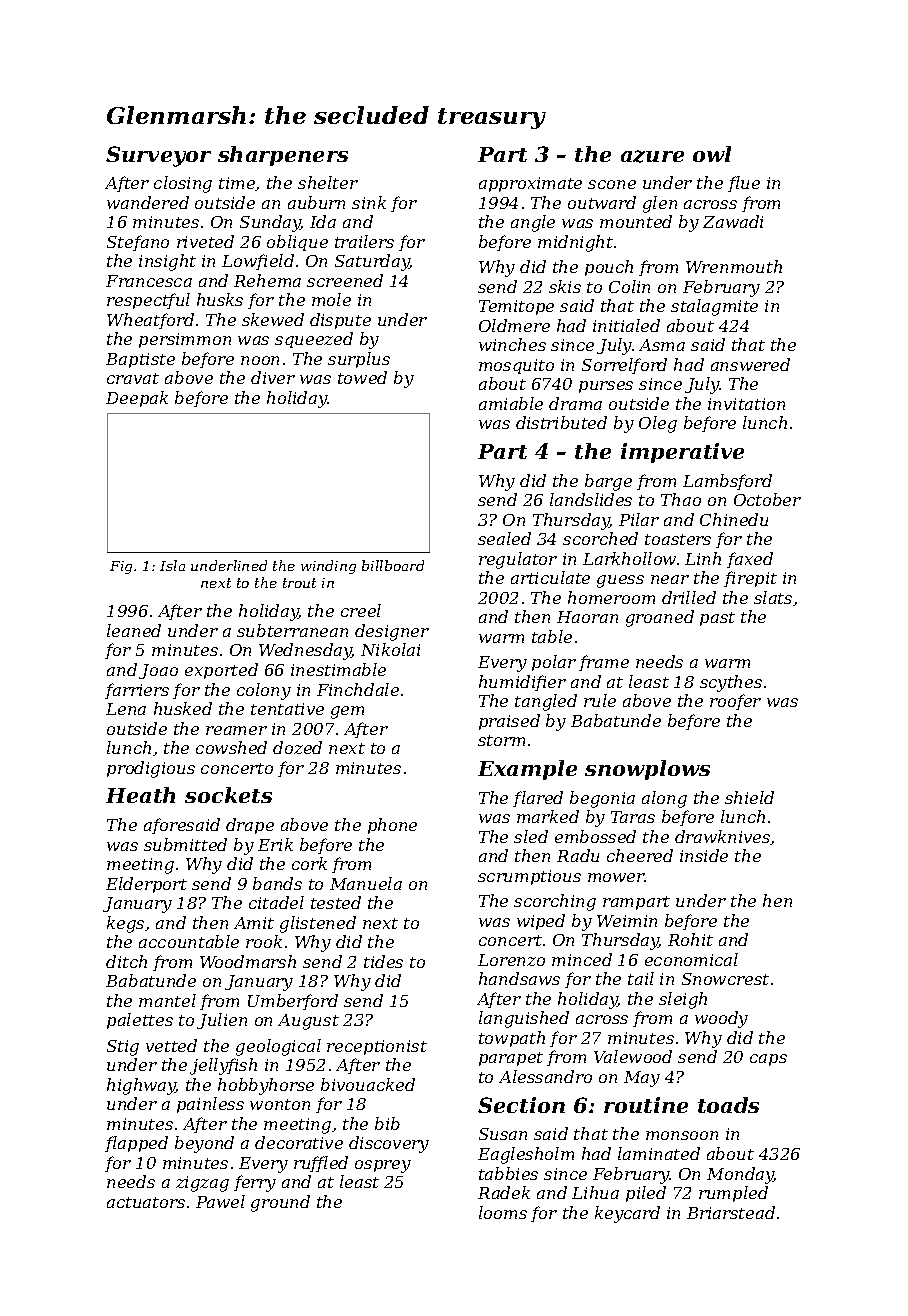 This document has width=908, height=1316. What do you see at coordinates (141, 1086) in the document?
I see `highway` at bounding box center [141, 1086].
